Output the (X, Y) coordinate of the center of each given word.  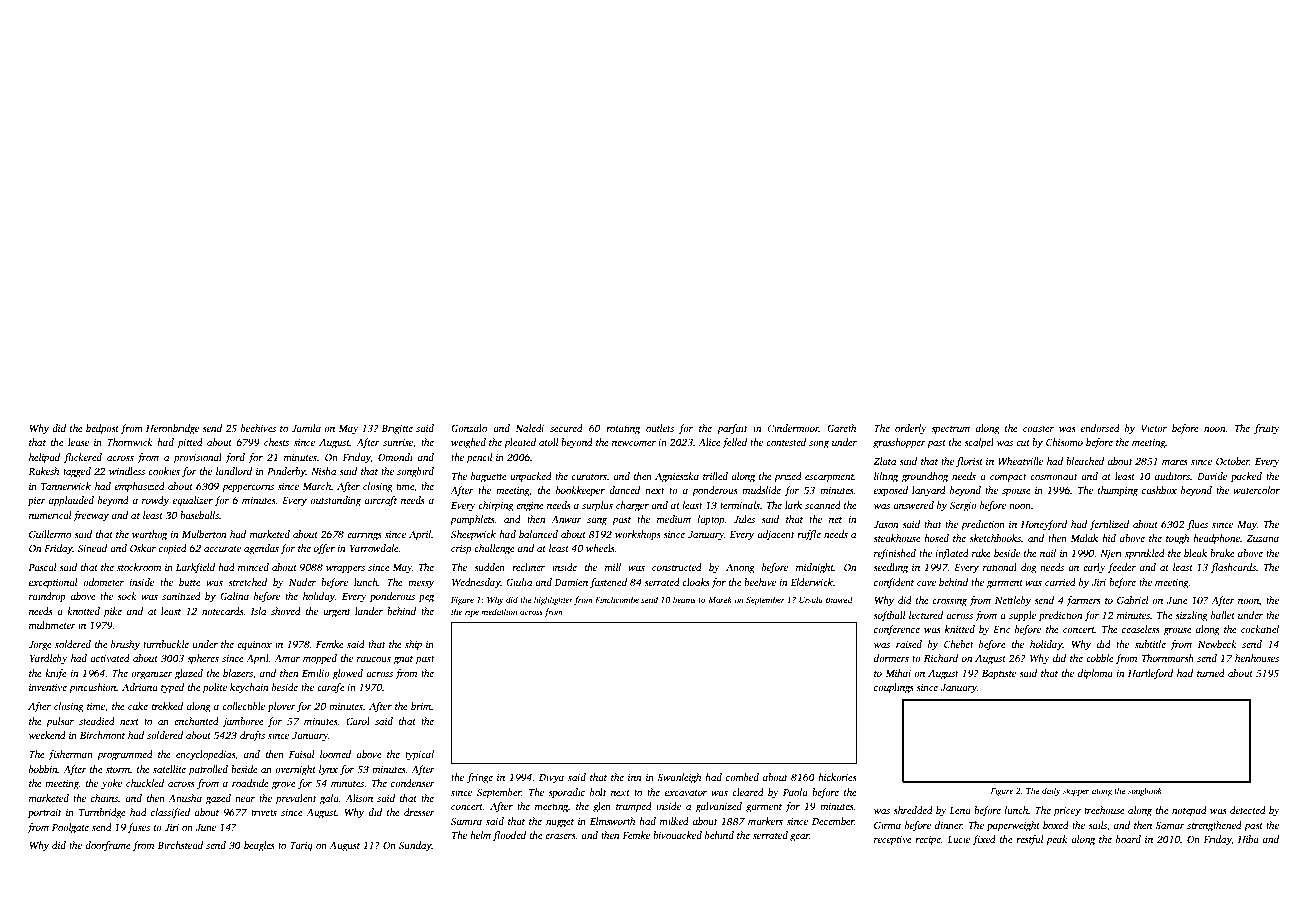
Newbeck (1217, 644)
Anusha (185, 798)
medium (674, 519)
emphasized (140, 487)
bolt (598, 792)
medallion (499, 611)
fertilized (1109, 525)
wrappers (345, 570)
